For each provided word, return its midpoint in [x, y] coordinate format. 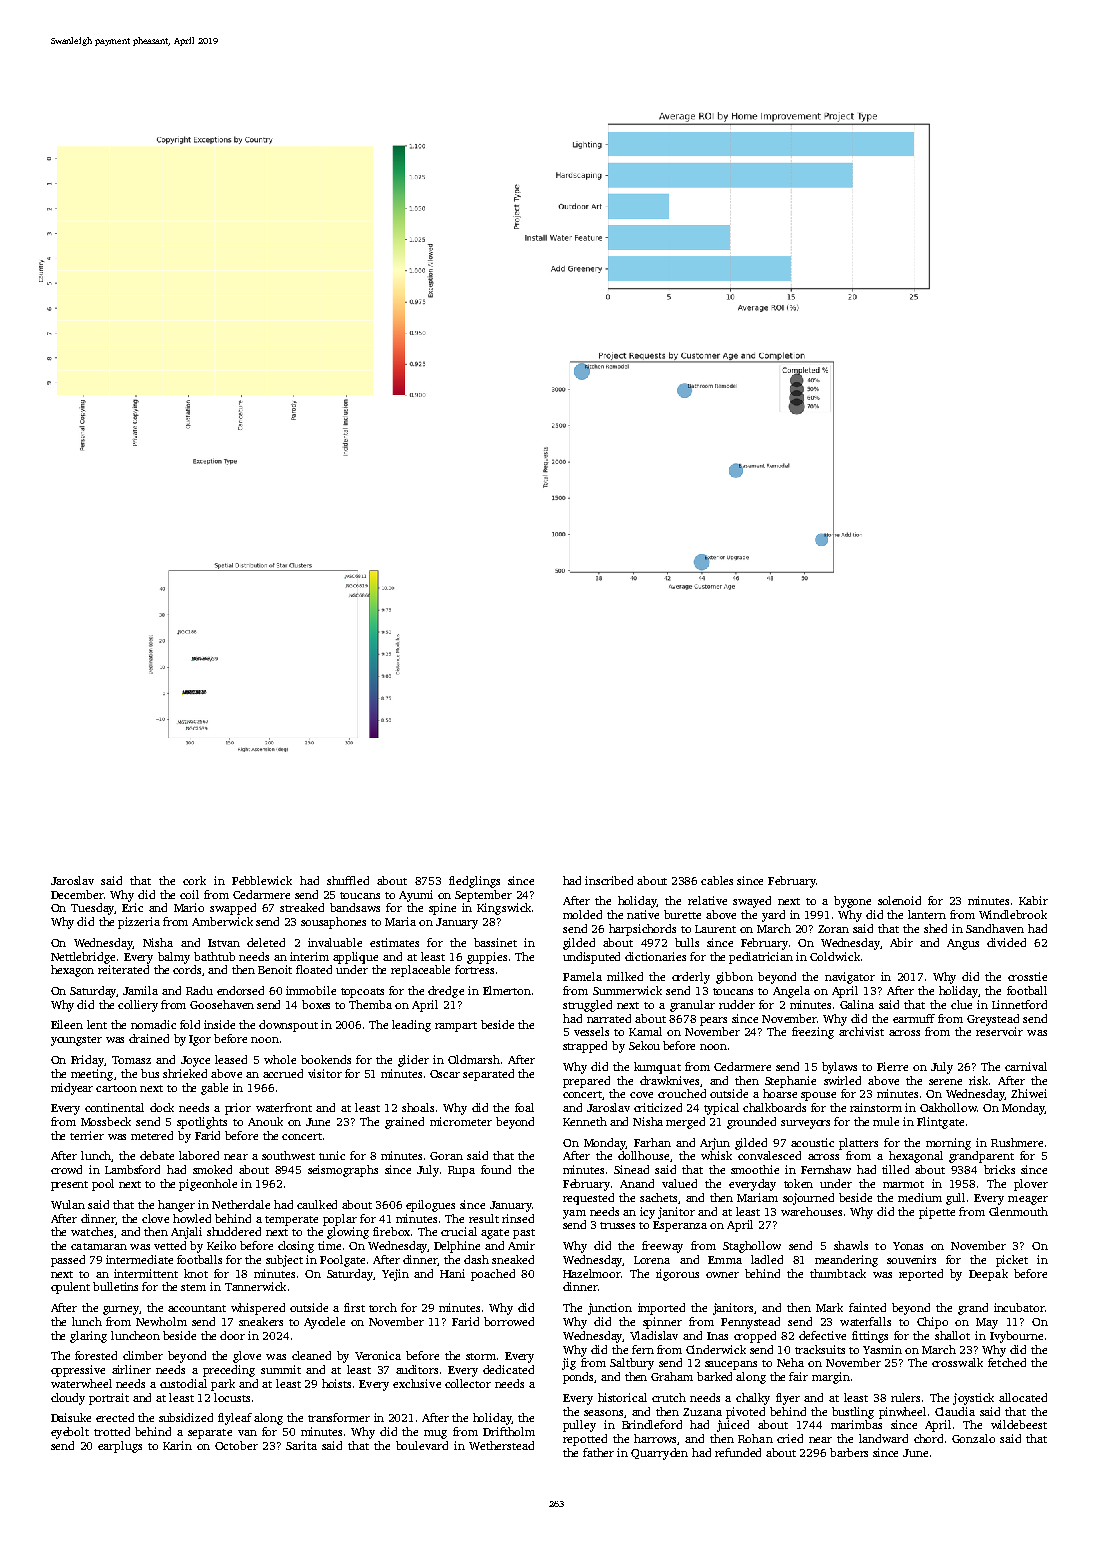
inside [219, 1024]
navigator [850, 978]
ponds [579, 1378]
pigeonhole [208, 1185]
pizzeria [139, 923]
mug [435, 1434]
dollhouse [643, 1155]
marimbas [856, 1424]
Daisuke [71, 1417]
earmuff [914, 1018]
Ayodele [324, 1323]
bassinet [495, 942]
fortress [474, 969]
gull [955, 1199]
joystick [973, 1399]
